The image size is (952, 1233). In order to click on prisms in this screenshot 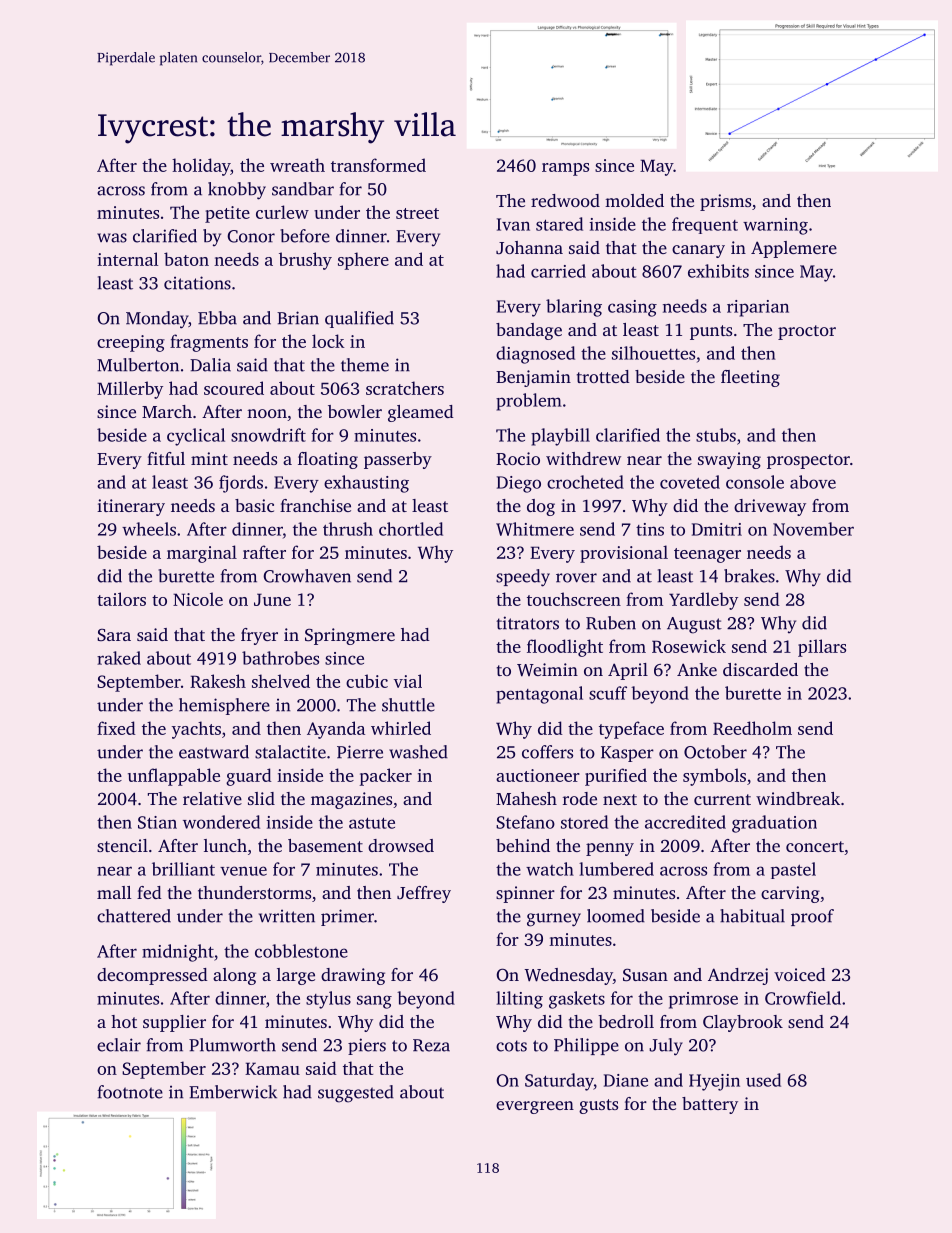, I will do `click(725, 202)`.
